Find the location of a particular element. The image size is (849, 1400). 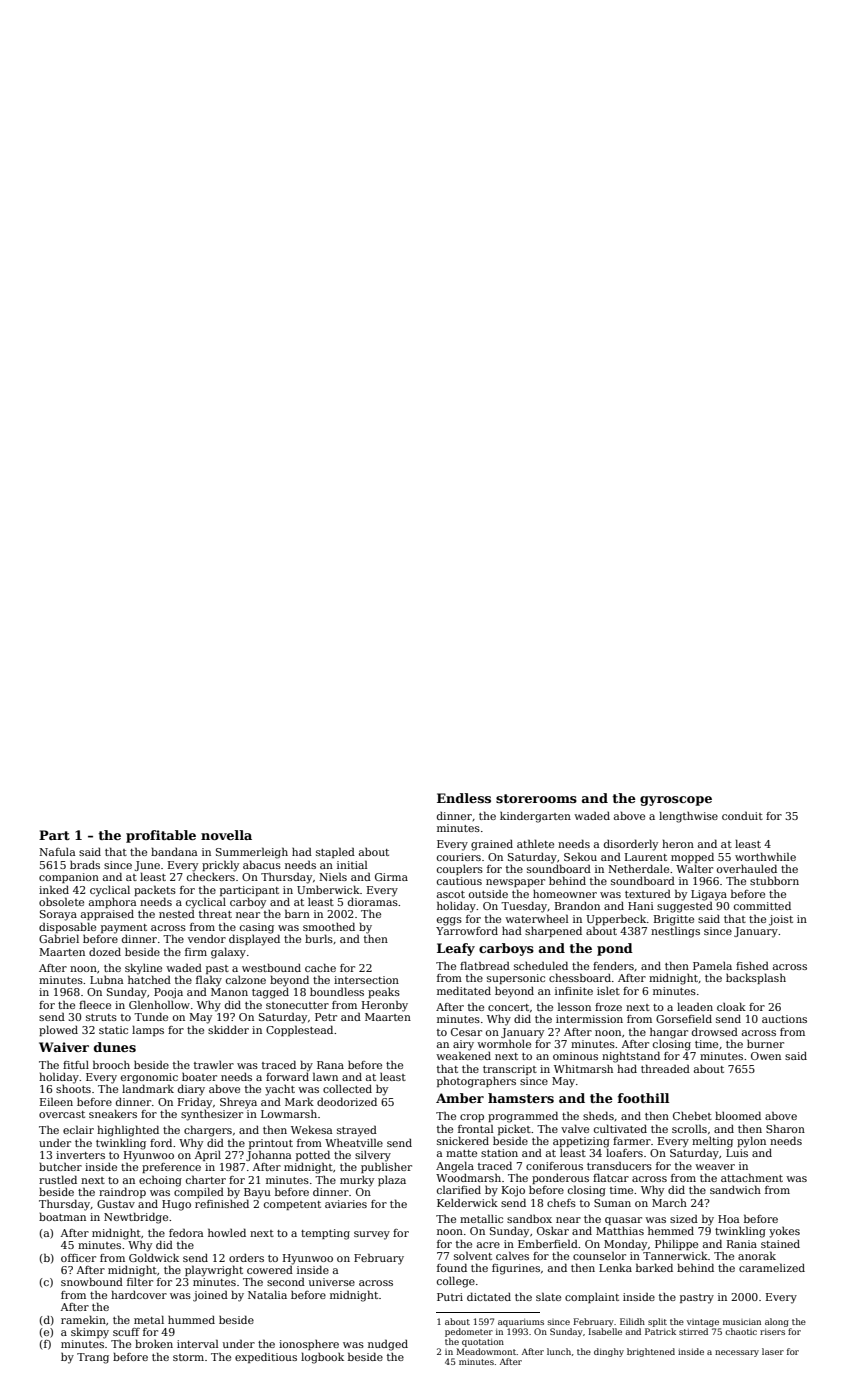

Trang is located at coordinates (93, 1358).
